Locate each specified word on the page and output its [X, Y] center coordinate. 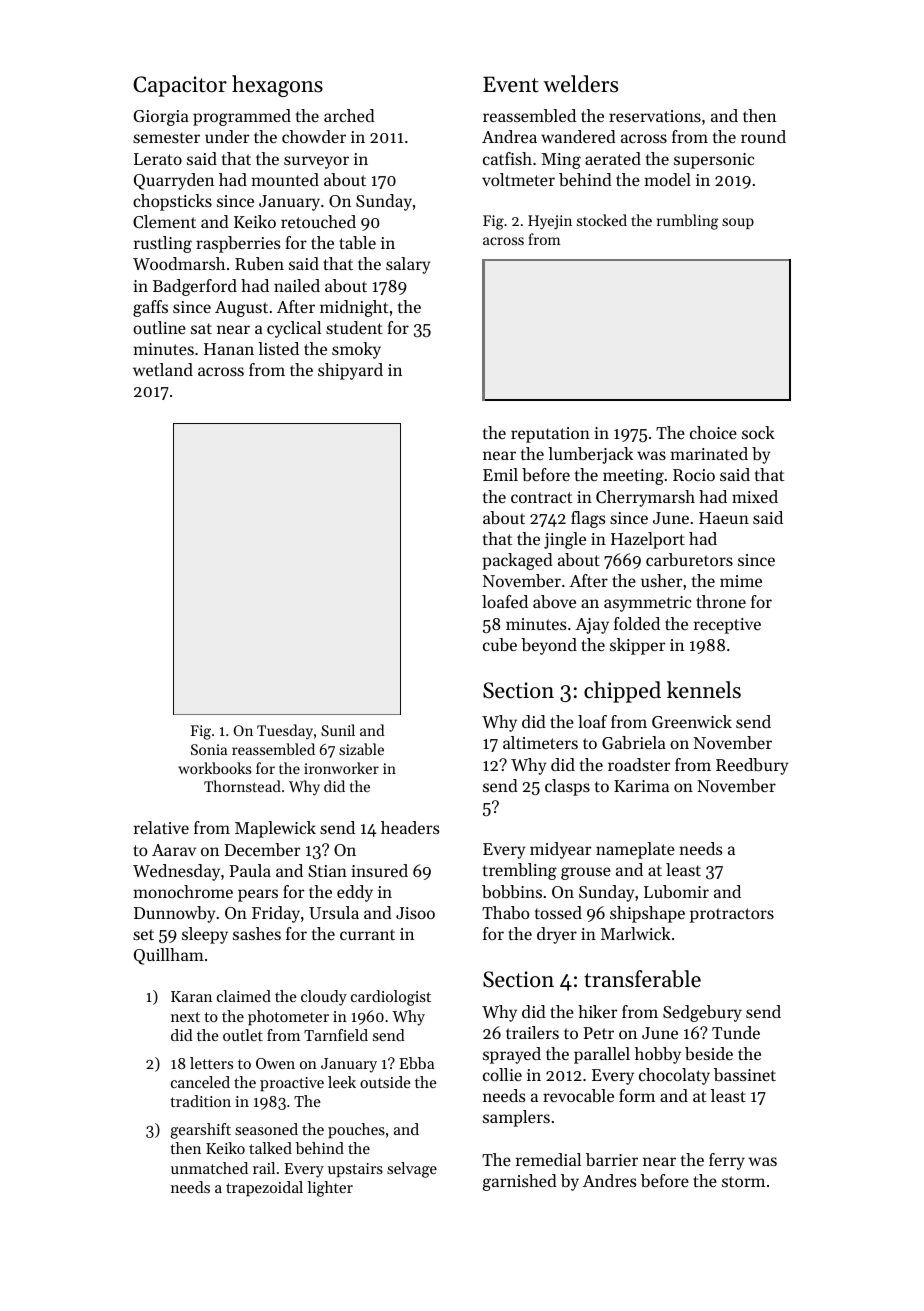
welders [580, 84]
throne [721, 601]
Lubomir [676, 891]
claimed [244, 996]
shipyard [350, 371]
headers [410, 827]
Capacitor [180, 86]
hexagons [277, 86]
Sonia [209, 749]
